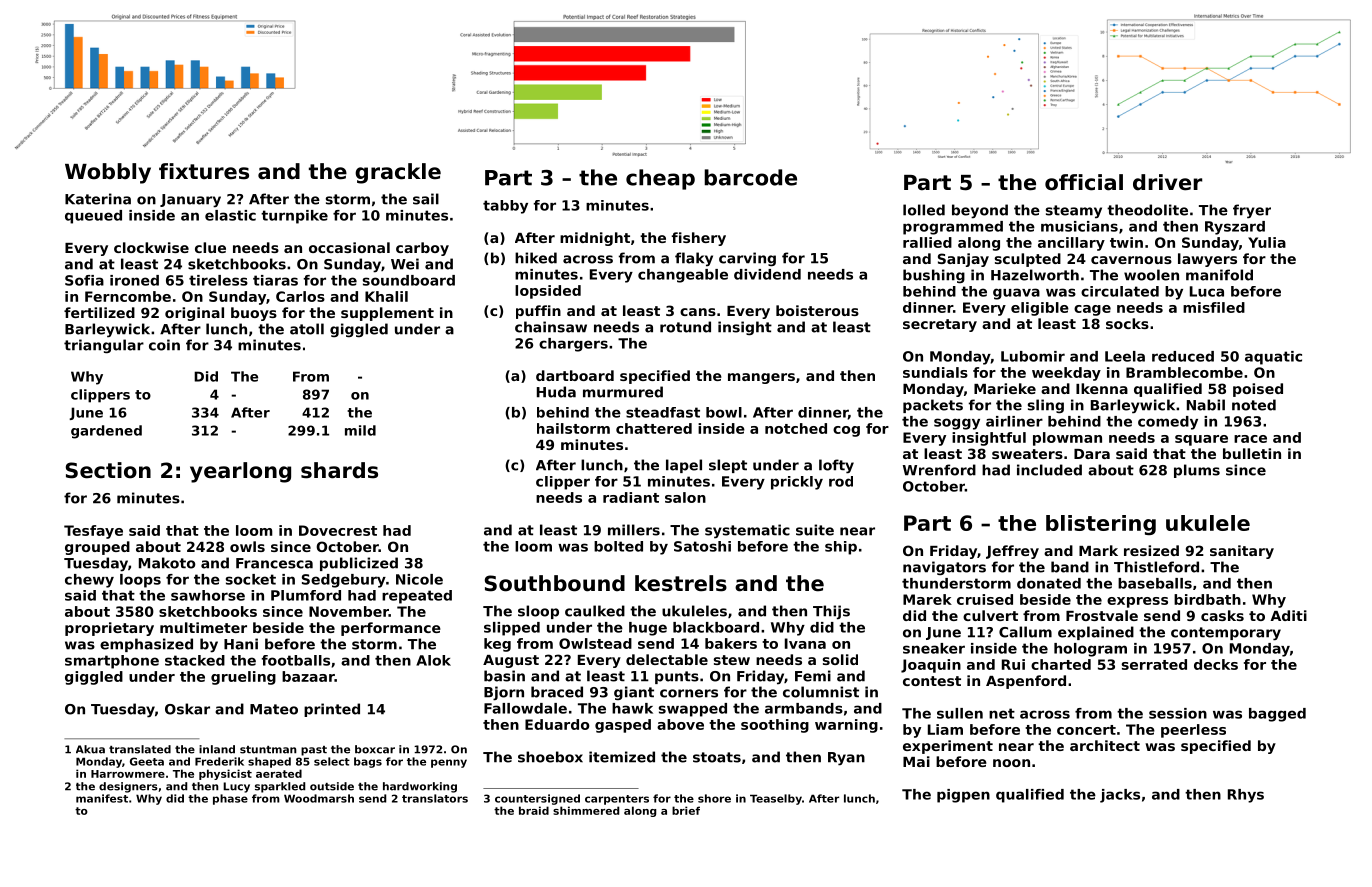 Image resolution: width=1372 pixels, height=887 pixels. What do you see at coordinates (339, 470) in the image?
I see `shards` at bounding box center [339, 470].
